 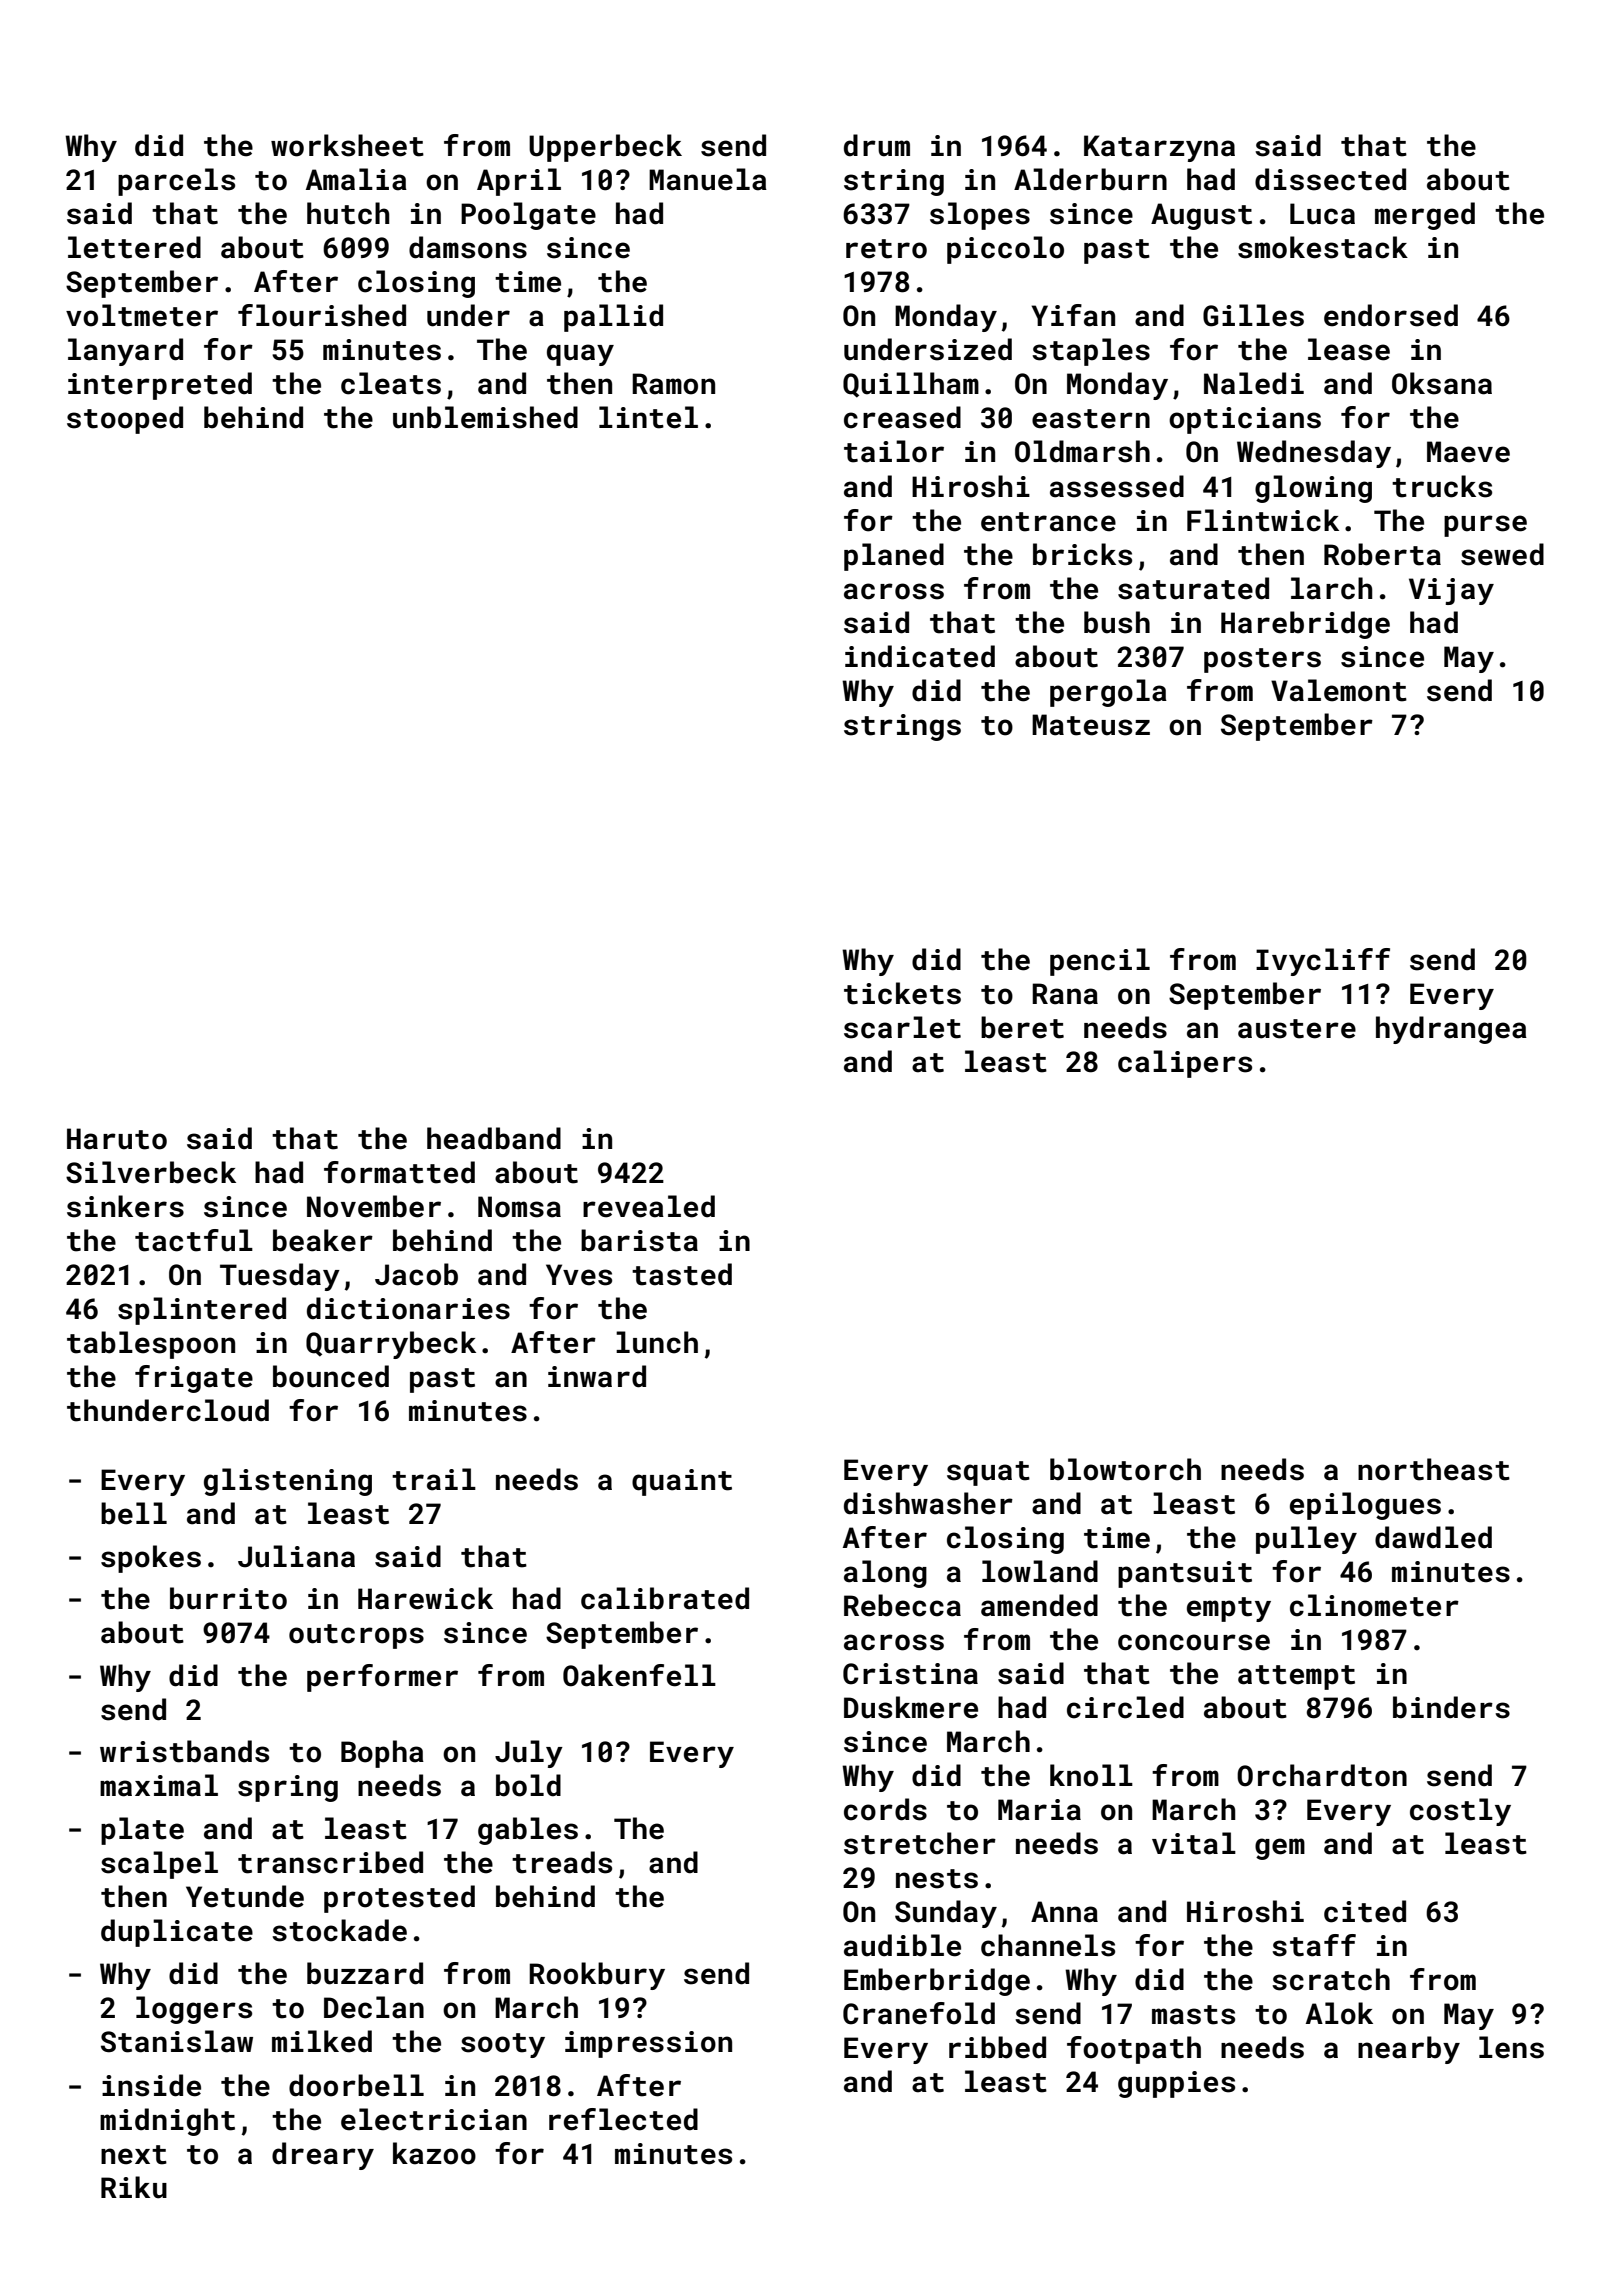 I want to click on indicated, so click(x=920, y=656).
